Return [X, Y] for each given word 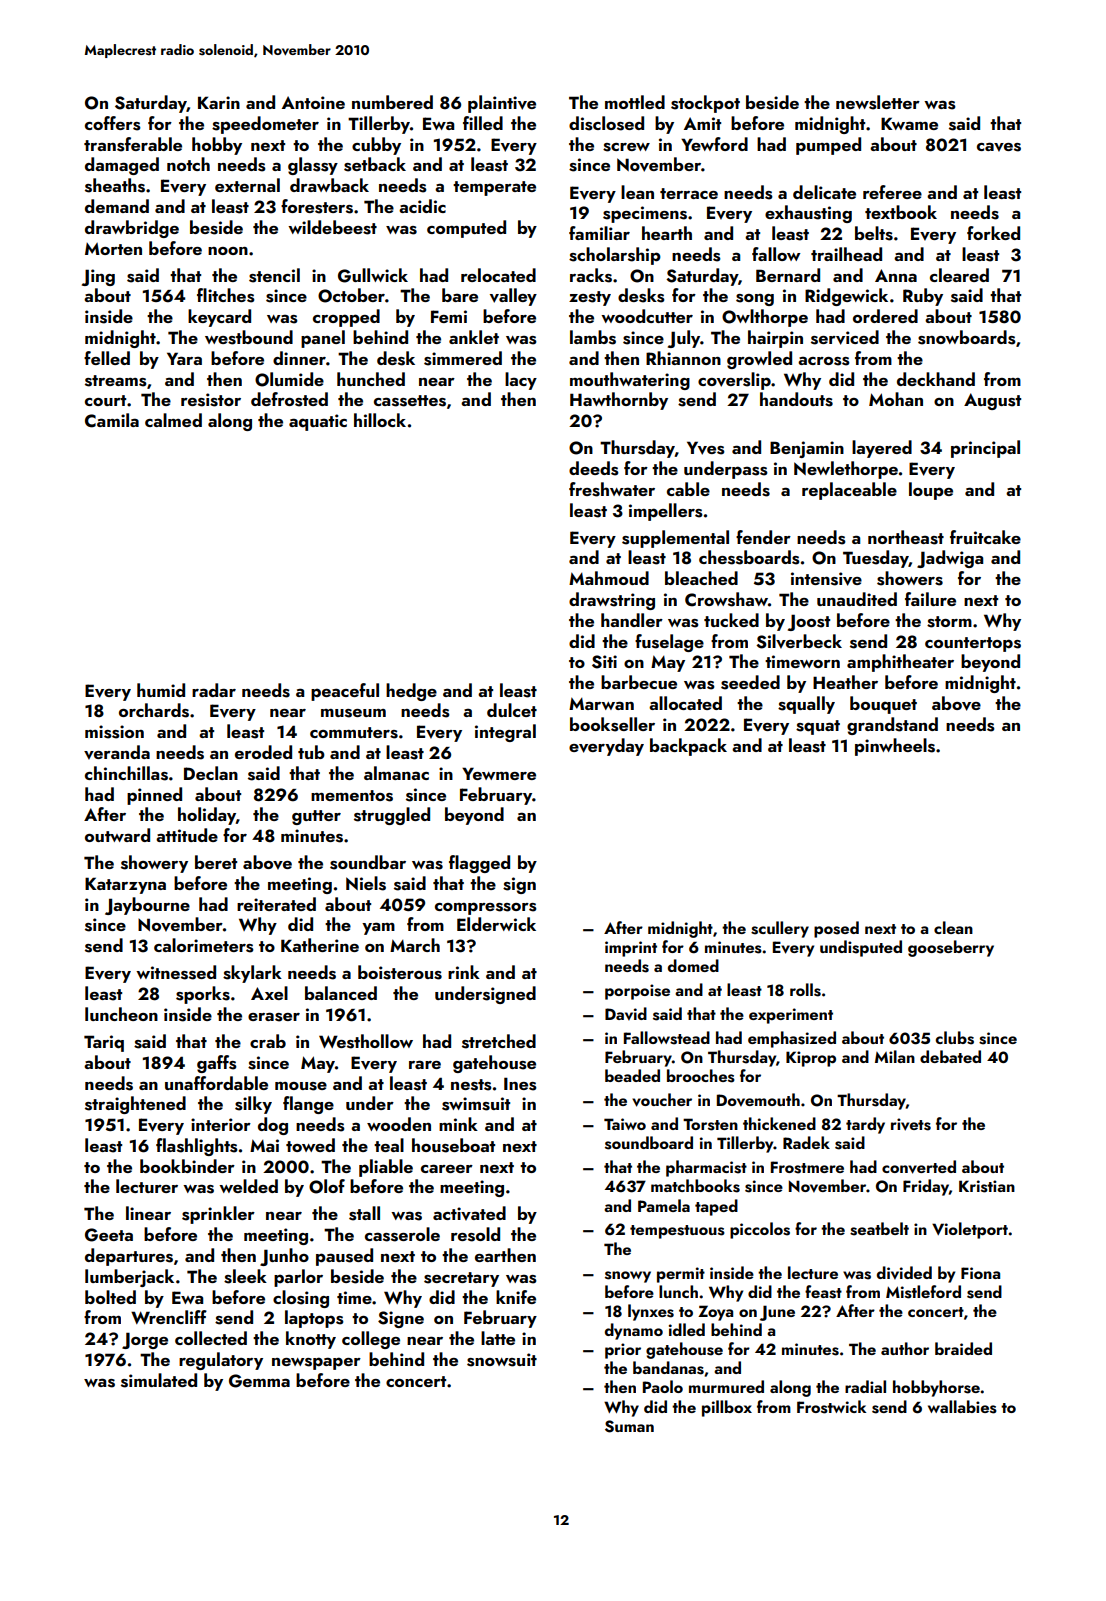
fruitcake [985, 537]
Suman [629, 1426]
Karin [219, 102]
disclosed [606, 123]
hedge [411, 692]
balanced [341, 993]
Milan [895, 1056]
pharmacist [706, 1168]
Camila [112, 420]
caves [999, 147]
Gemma [259, 1381]
